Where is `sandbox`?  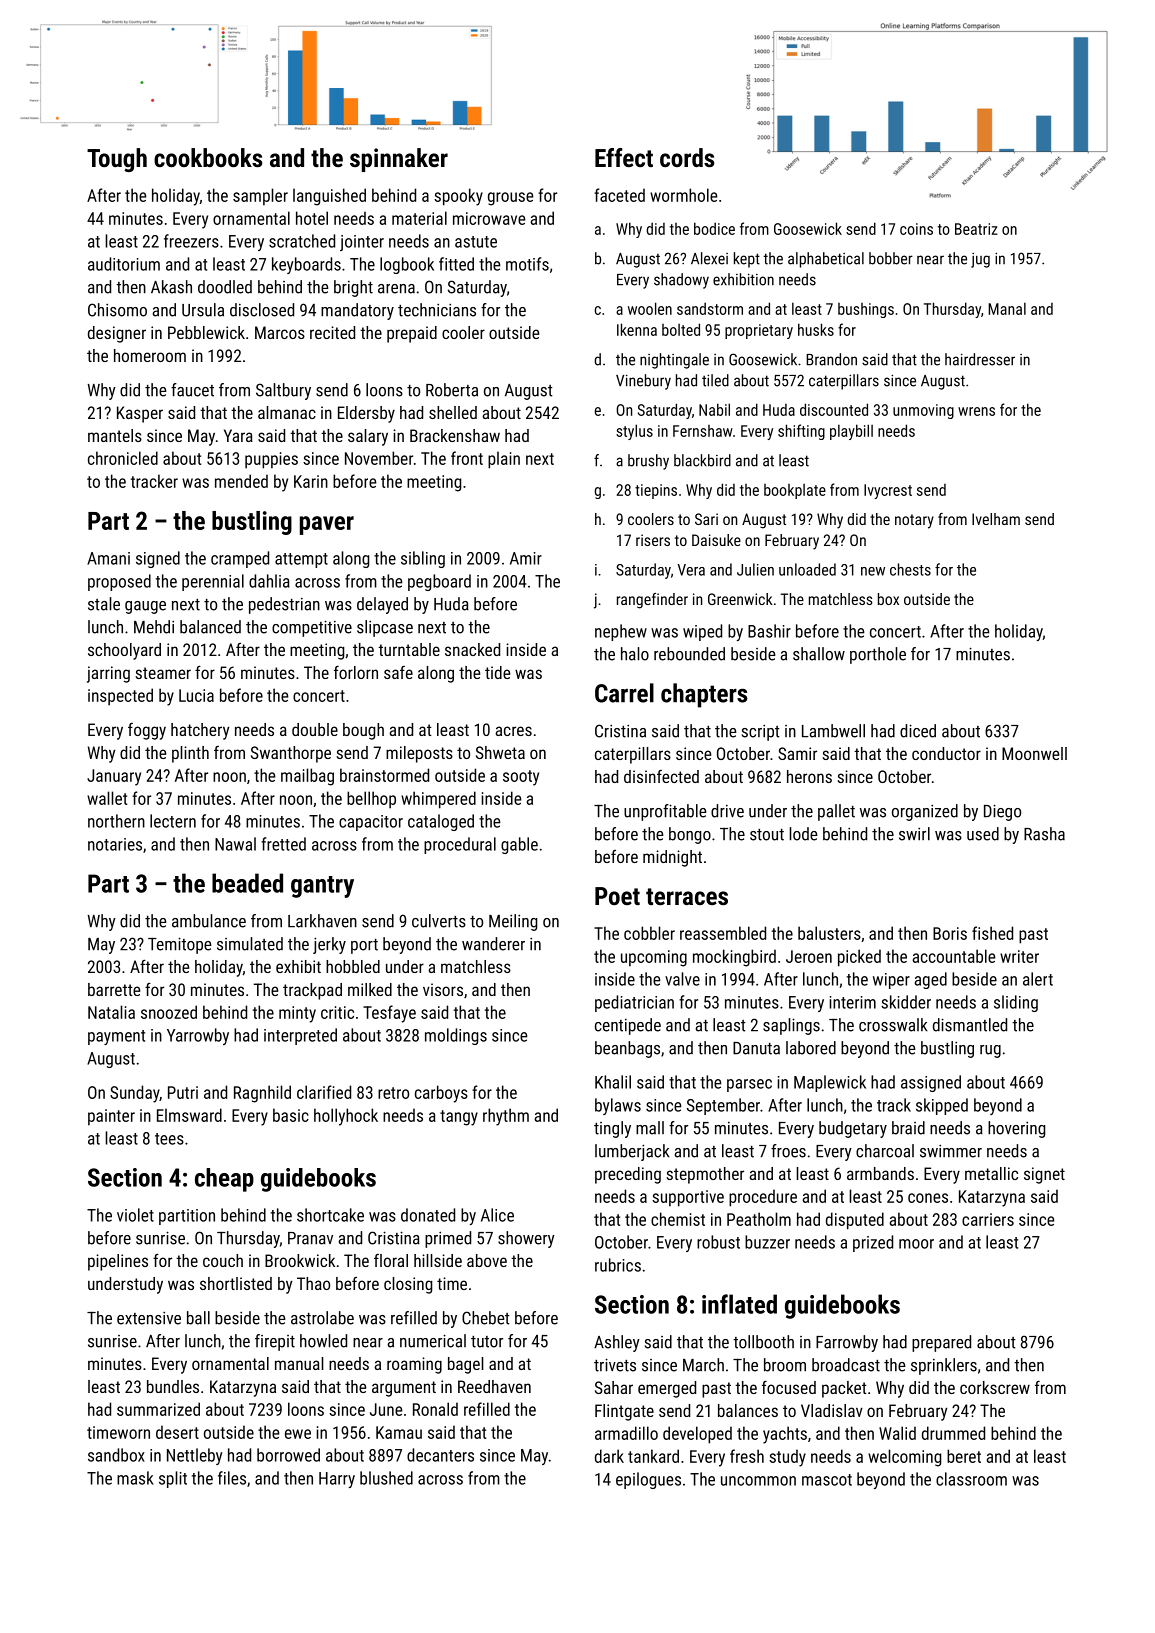 sandbox is located at coordinates (116, 1455).
